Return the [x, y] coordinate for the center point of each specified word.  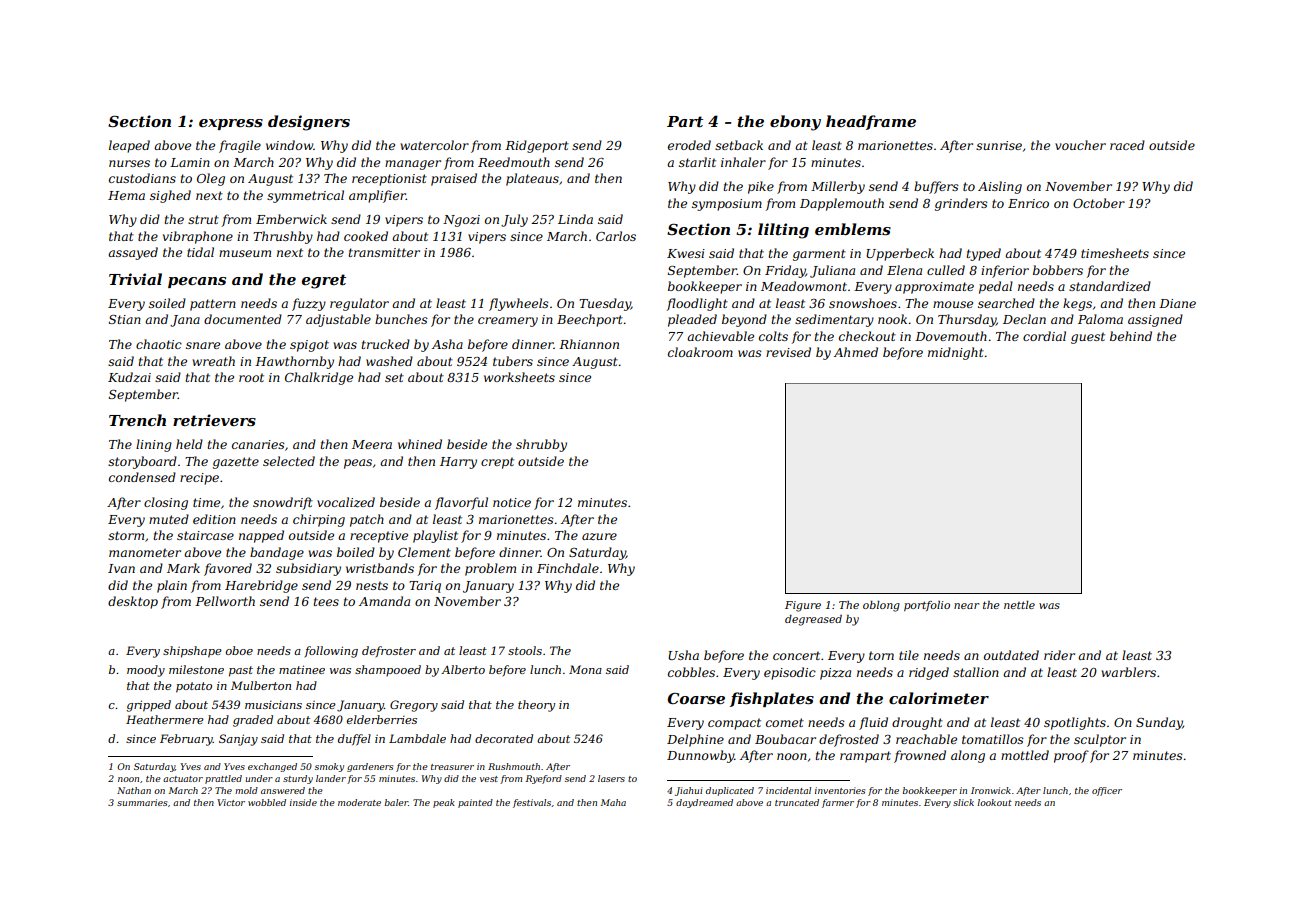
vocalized [346, 502]
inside [303, 802]
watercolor [434, 145]
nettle [1019, 605]
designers [309, 123]
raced [1127, 145]
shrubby [541, 445]
